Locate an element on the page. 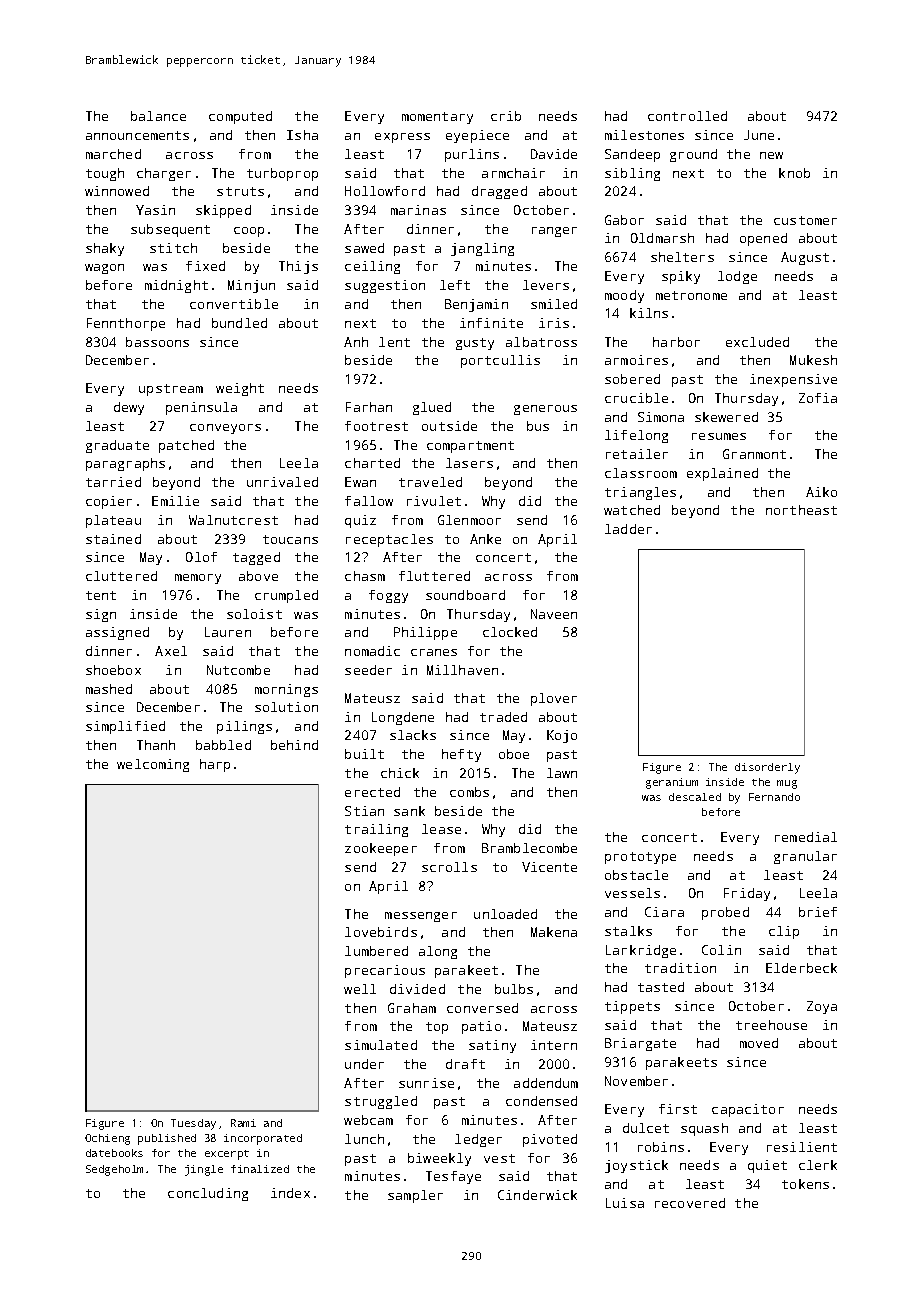 The width and height of the image is (924, 1308). moved is located at coordinates (759, 1043).
